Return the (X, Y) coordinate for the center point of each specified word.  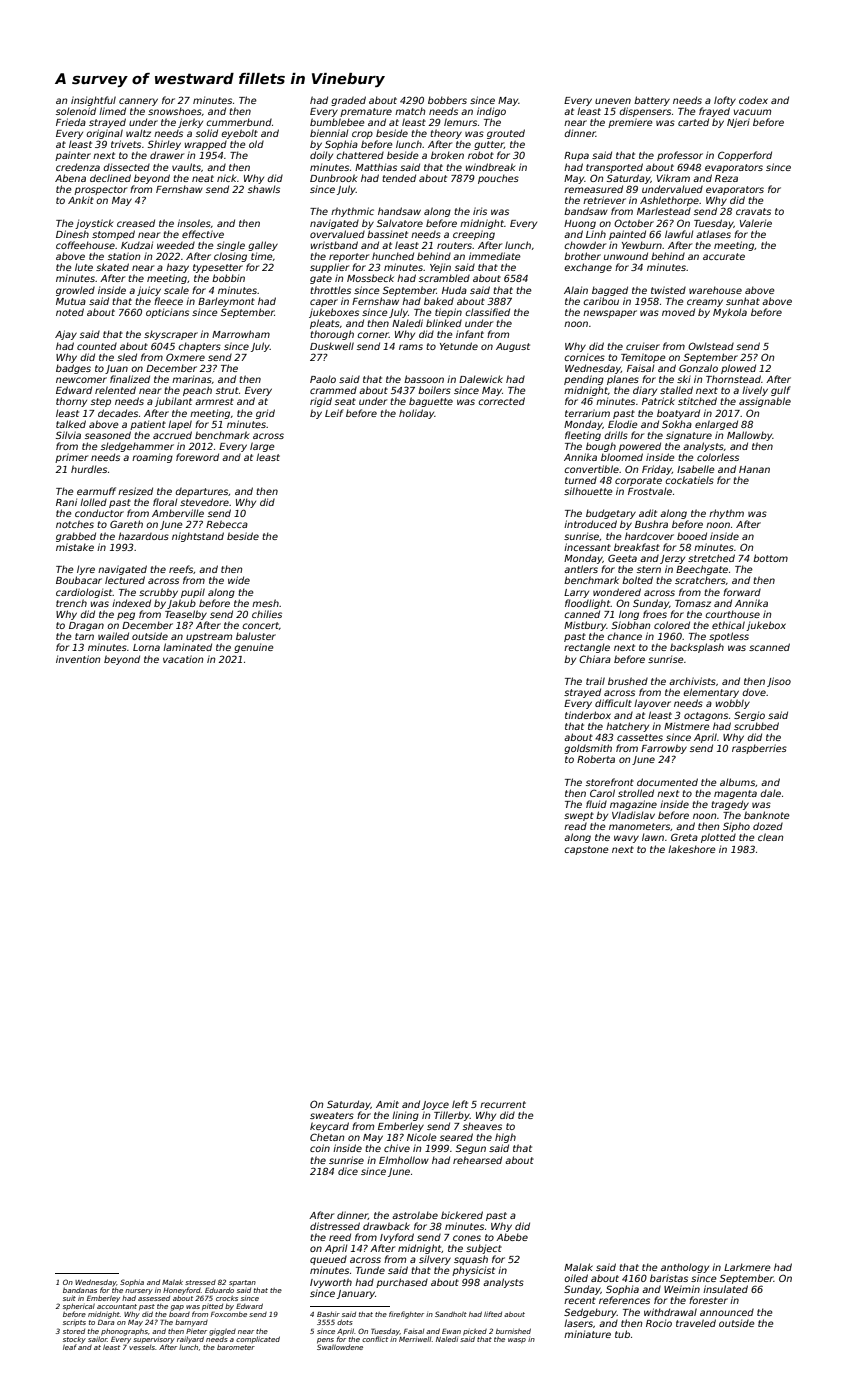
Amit (387, 1104)
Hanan (754, 469)
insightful (93, 101)
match (410, 111)
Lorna (146, 647)
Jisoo (779, 682)
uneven (613, 101)
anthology (685, 1268)
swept (579, 816)
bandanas (80, 1290)
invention (78, 659)
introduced (590, 524)
